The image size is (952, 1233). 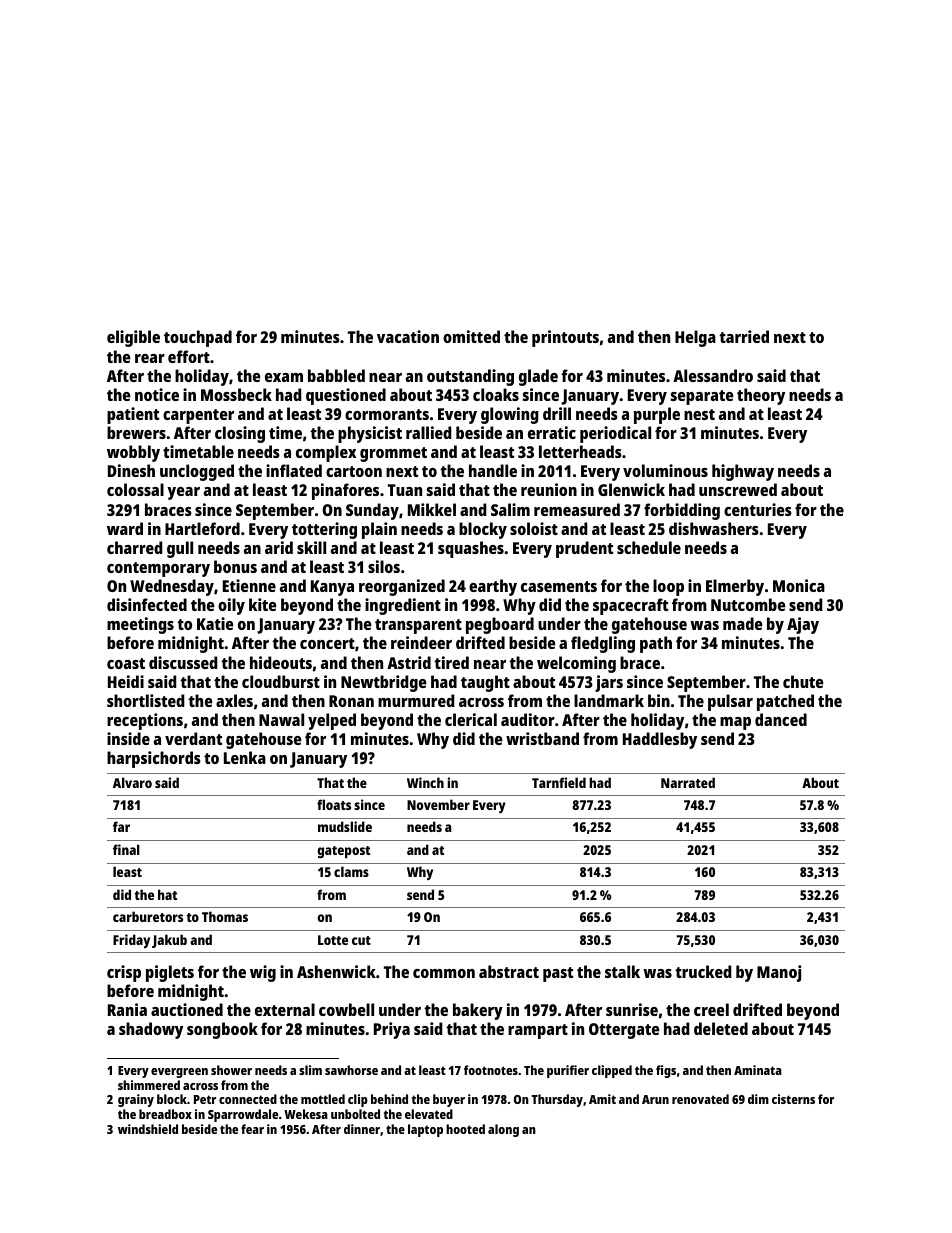 I want to click on clams, so click(x=351, y=871).
